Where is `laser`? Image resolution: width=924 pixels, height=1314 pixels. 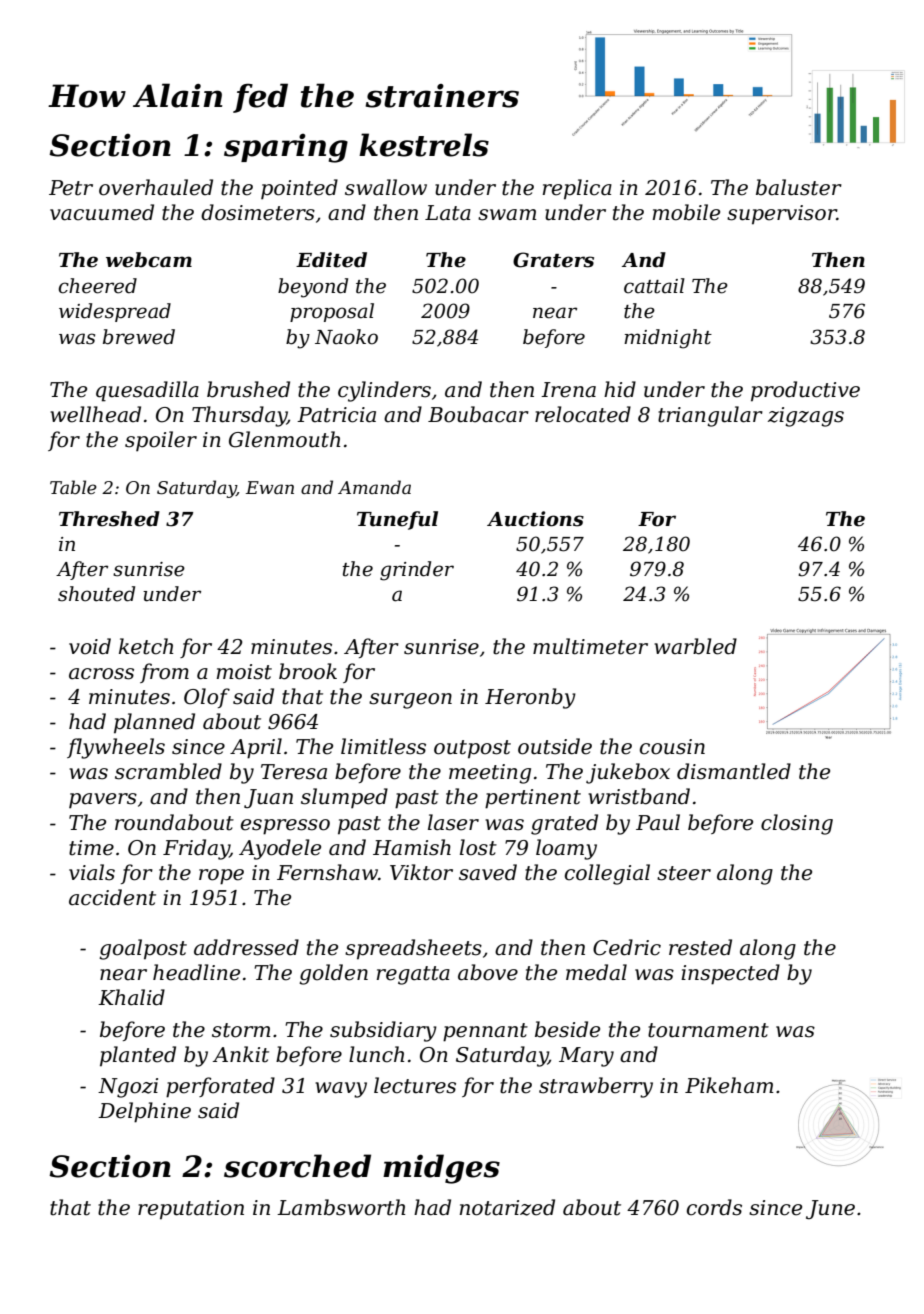
laser is located at coordinates (453, 822).
